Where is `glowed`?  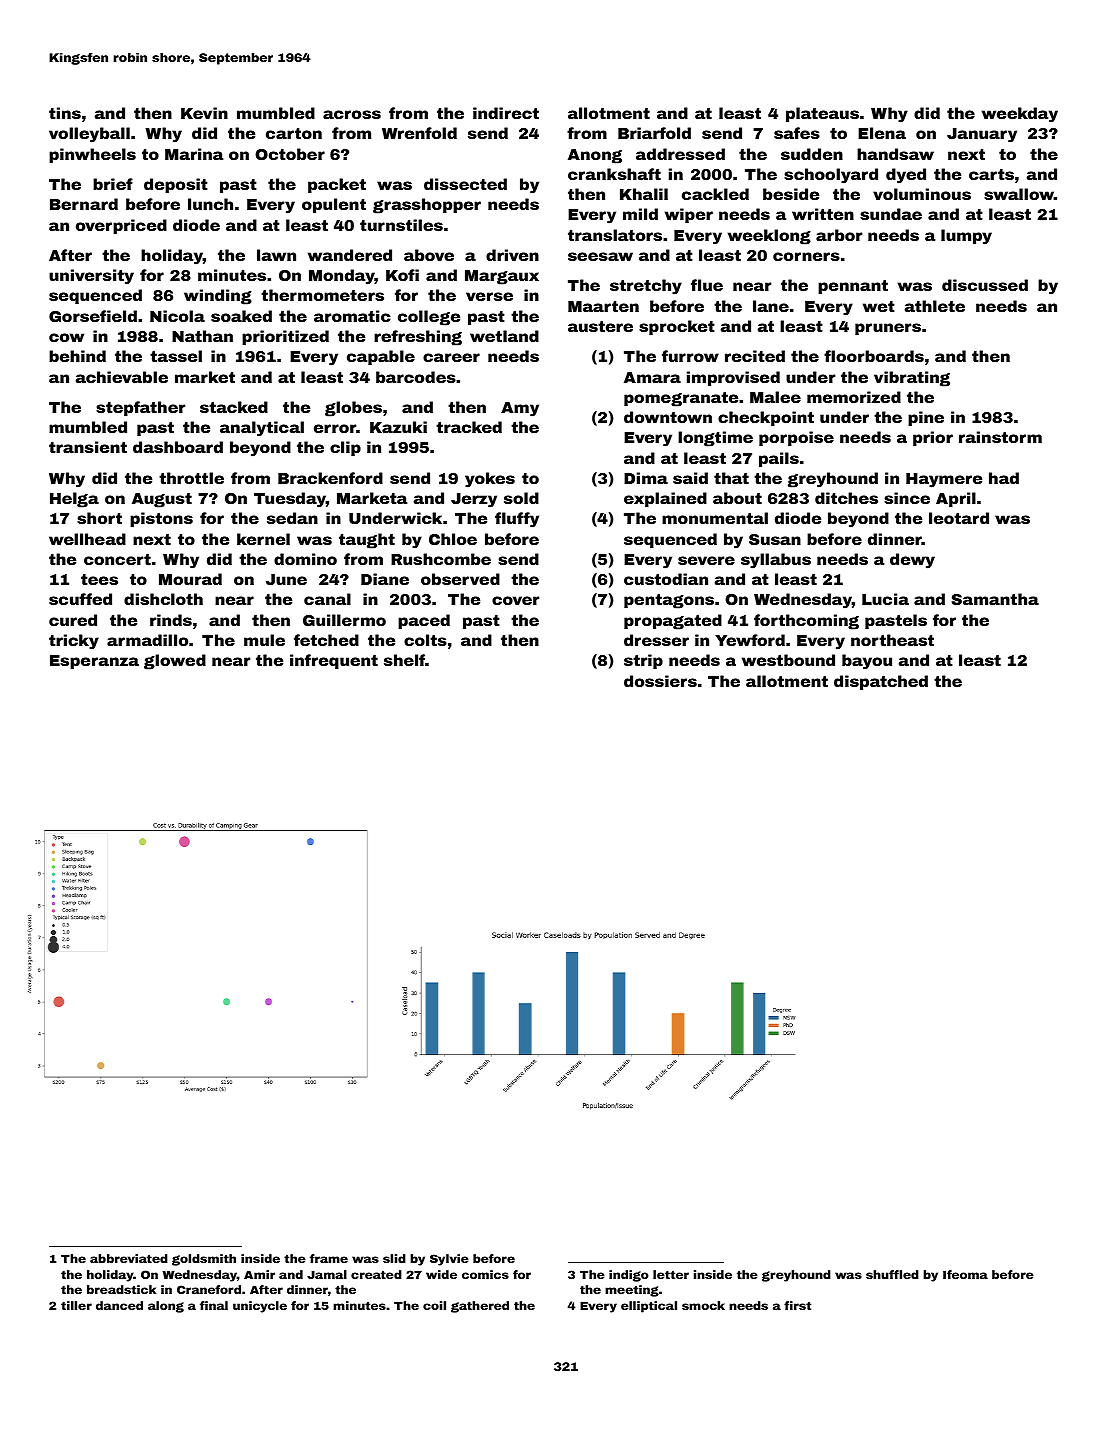
glowed is located at coordinates (175, 662).
